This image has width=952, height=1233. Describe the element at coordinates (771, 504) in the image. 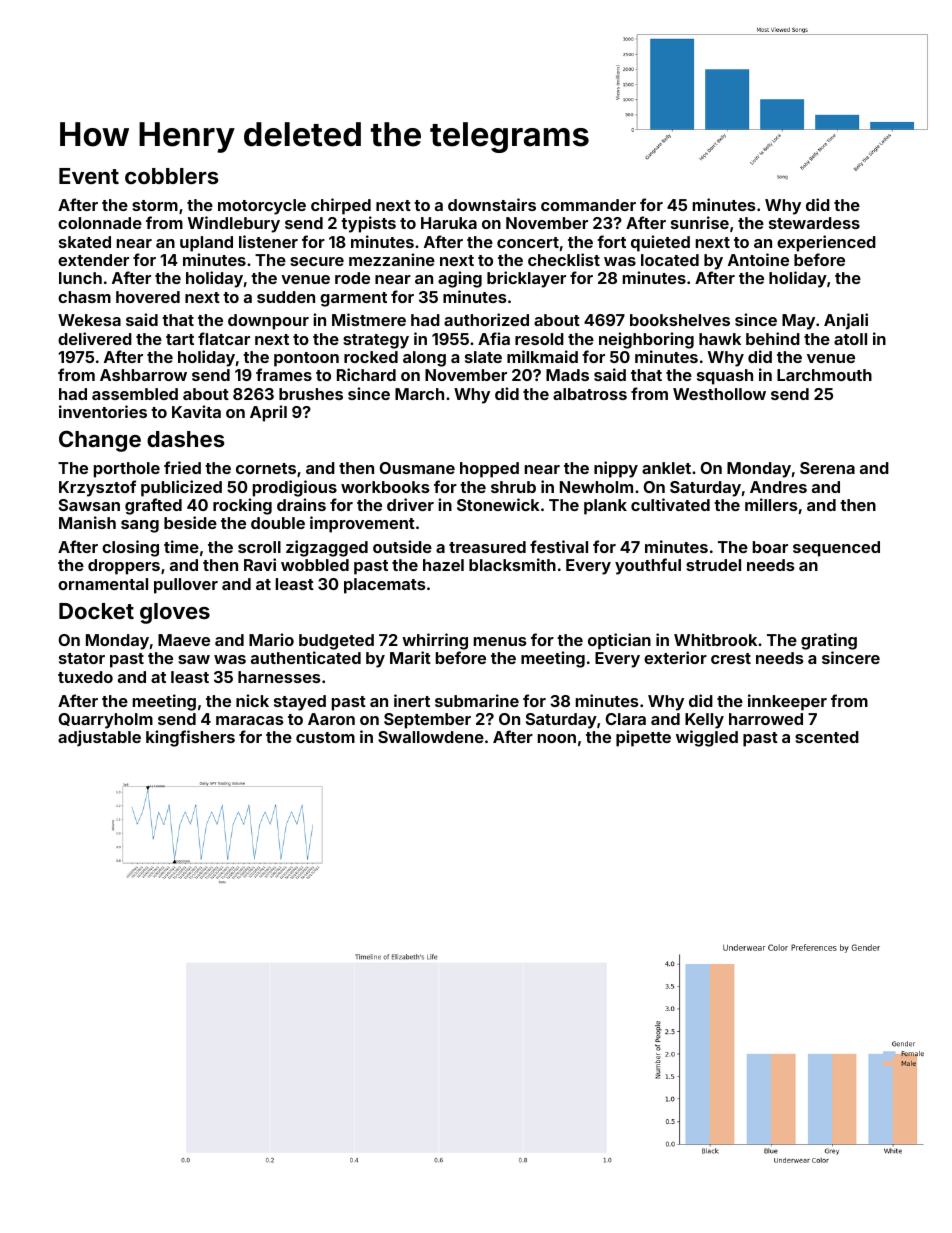

I see `millers` at that location.
